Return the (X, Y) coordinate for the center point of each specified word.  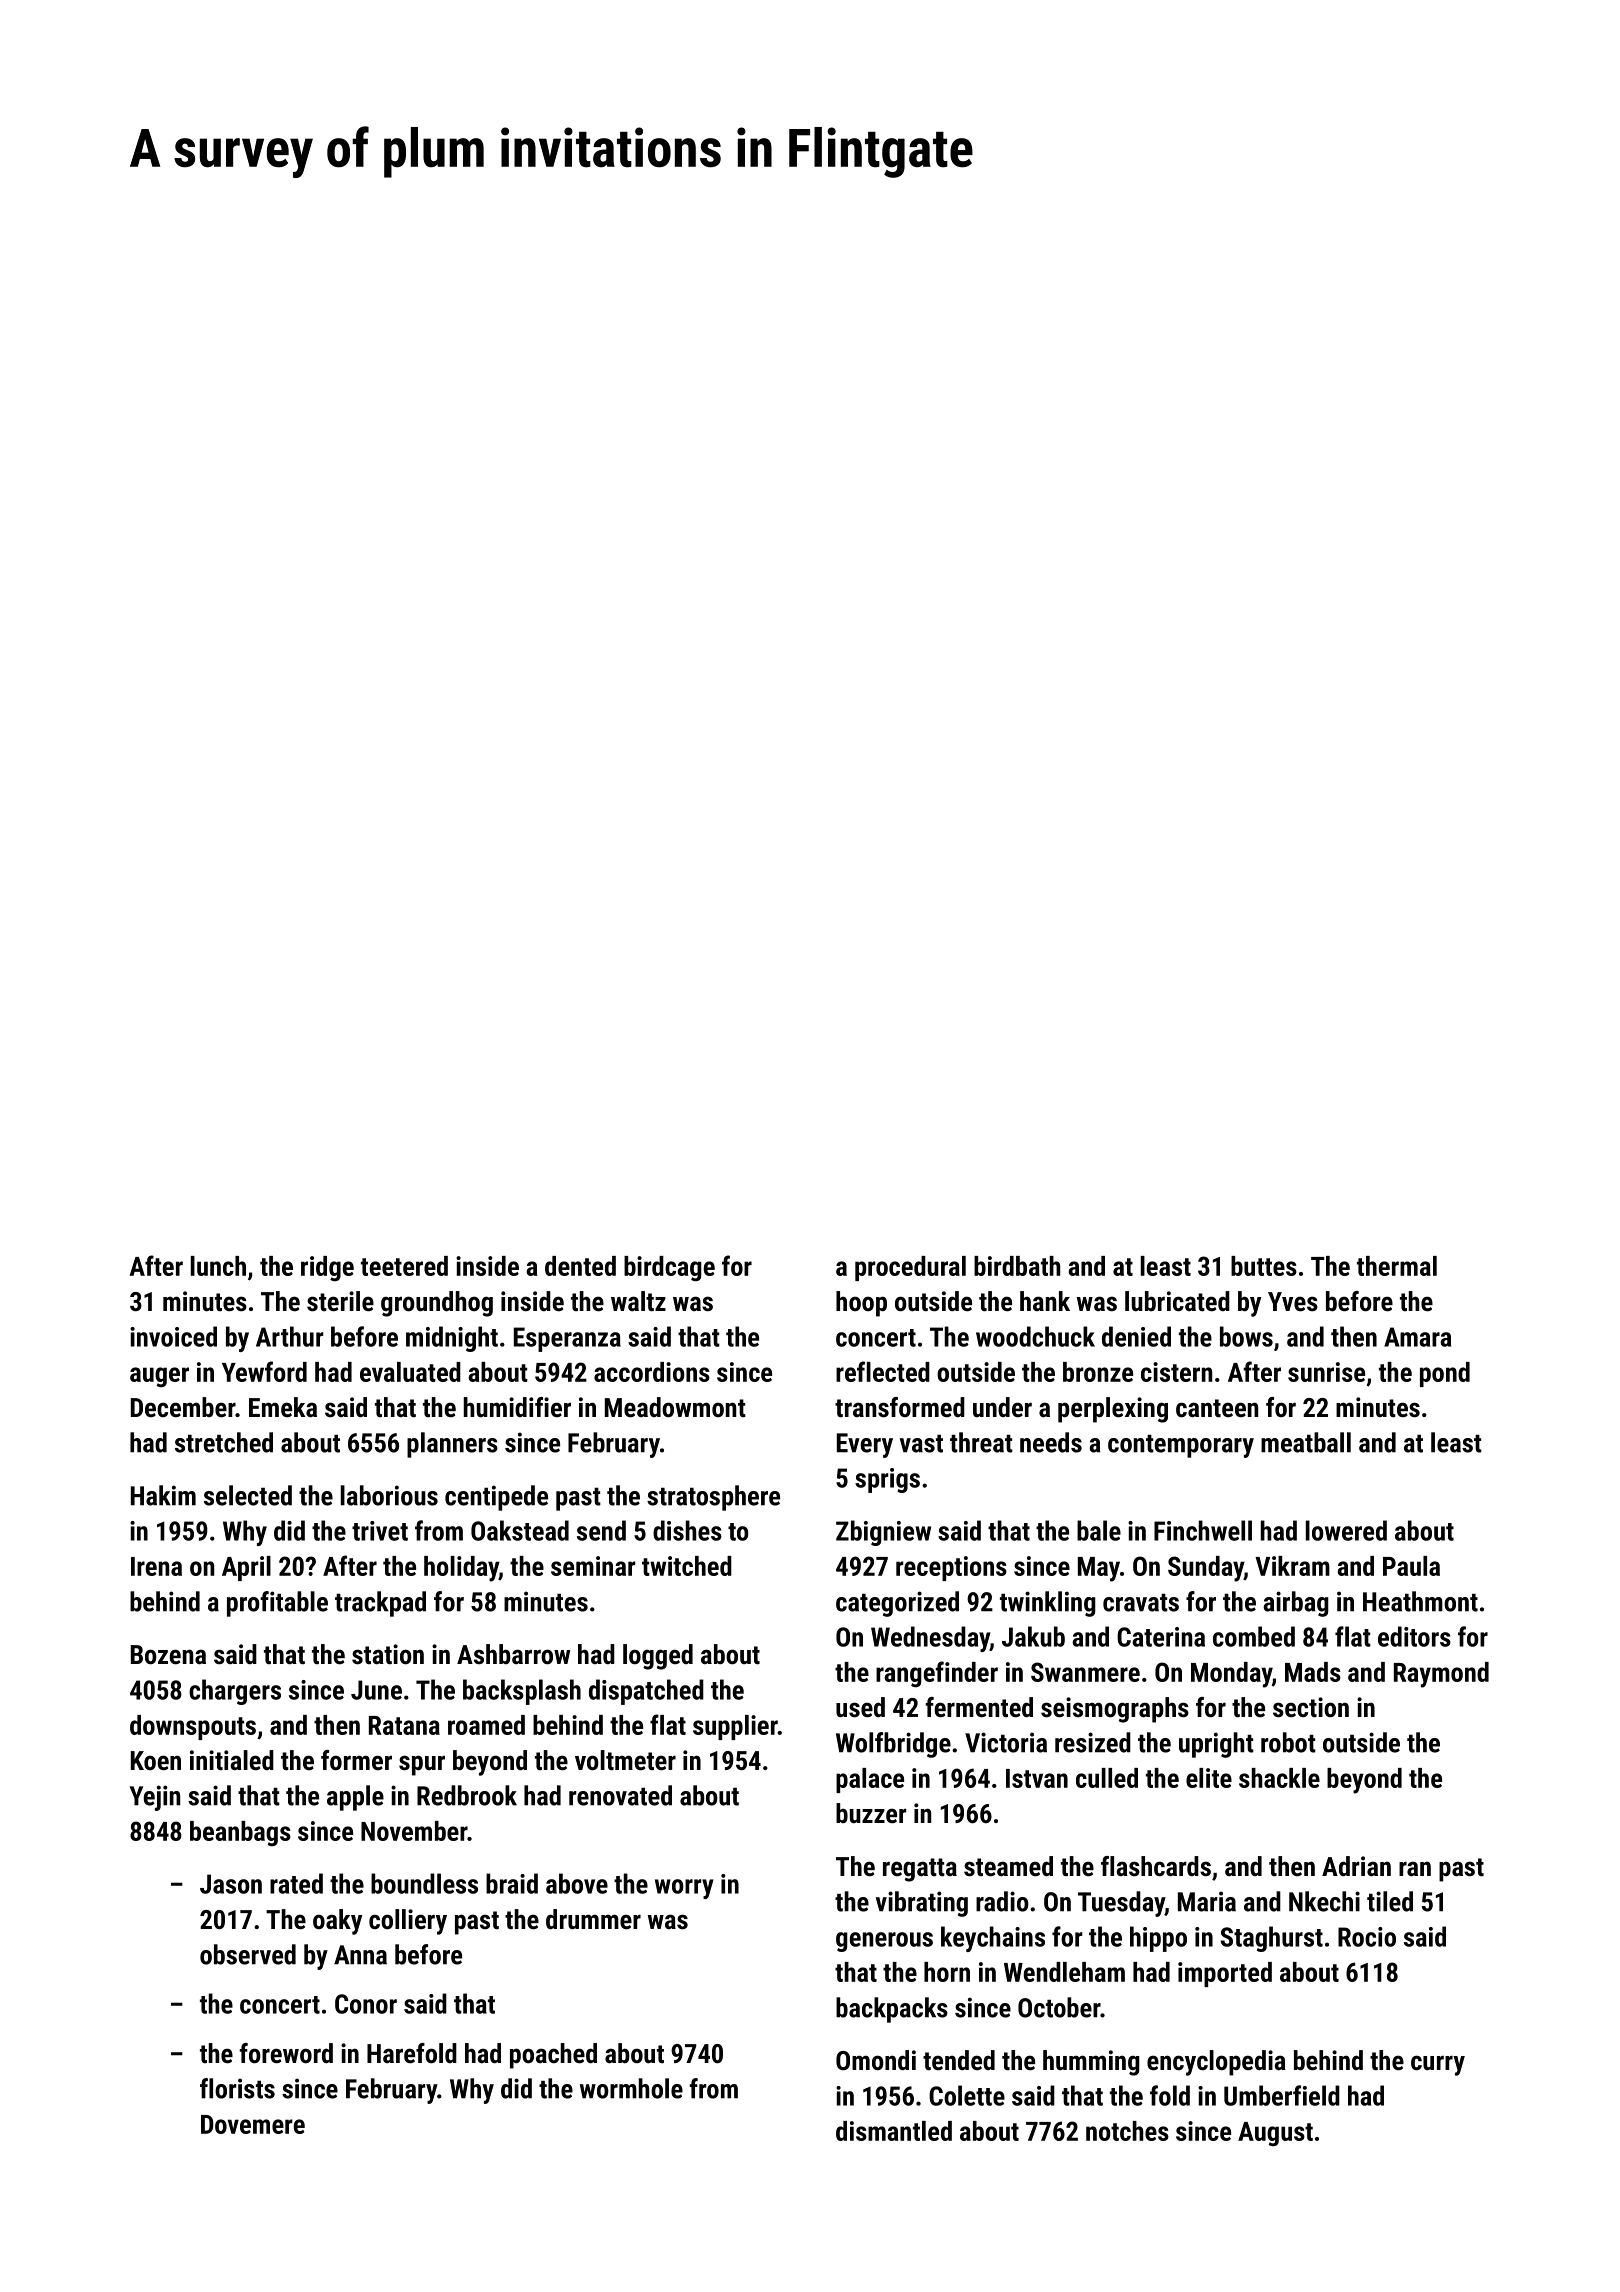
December (183, 1407)
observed (248, 1954)
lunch (218, 1266)
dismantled (894, 2131)
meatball (1306, 1442)
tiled (1390, 1901)
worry (684, 1889)
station (388, 1654)
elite (1209, 1778)
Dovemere (253, 2124)
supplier (735, 1727)
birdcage (669, 1269)
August (1275, 2134)
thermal (1397, 1266)
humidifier (517, 1407)
